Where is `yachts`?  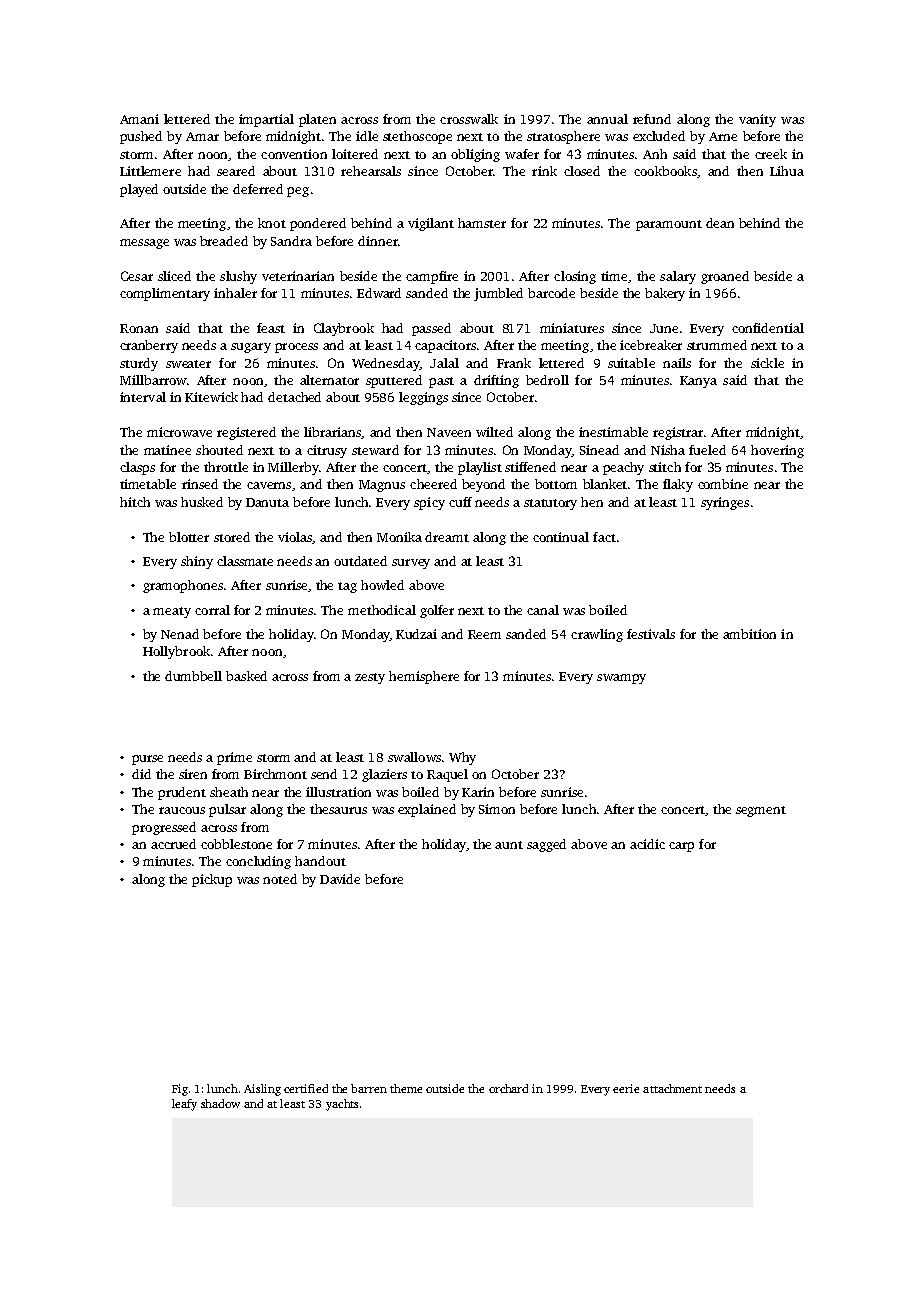 yachts is located at coordinates (342, 1105).
